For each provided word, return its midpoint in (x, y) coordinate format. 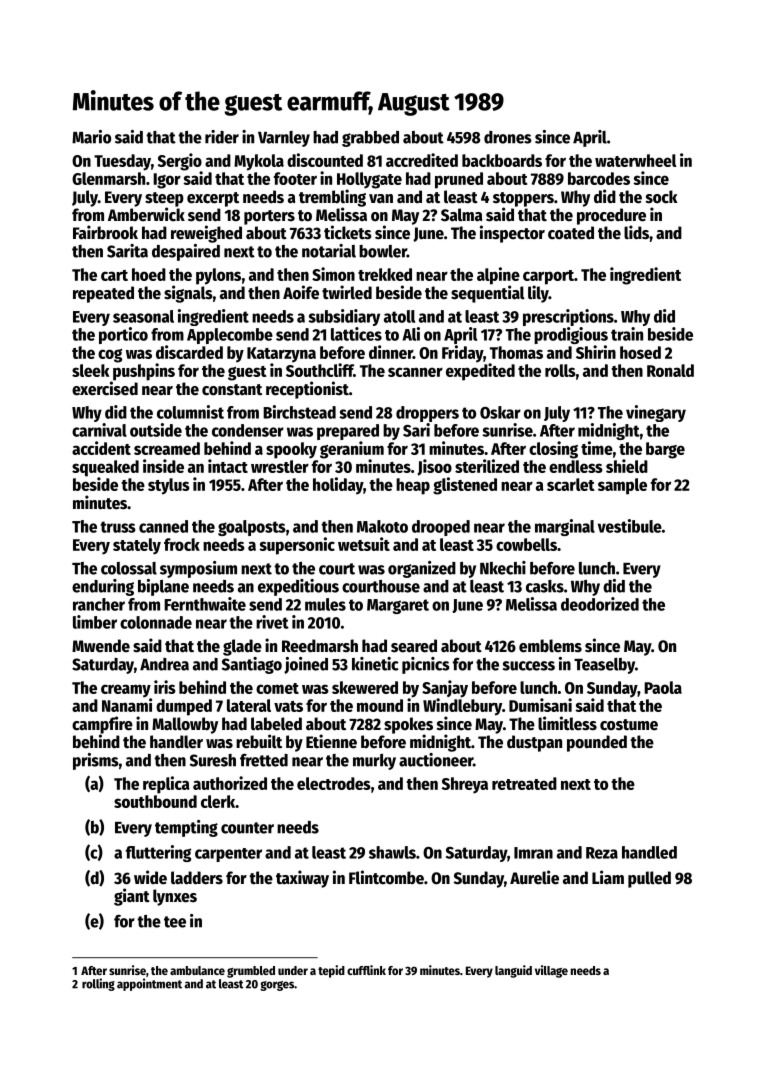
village (551, 971)
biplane (163, 587)
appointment (149, 984)
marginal (565, 527)
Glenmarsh (108, 178)
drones (508, 137)
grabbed (370, 139)
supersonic (297, 546)
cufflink (366, 970)
